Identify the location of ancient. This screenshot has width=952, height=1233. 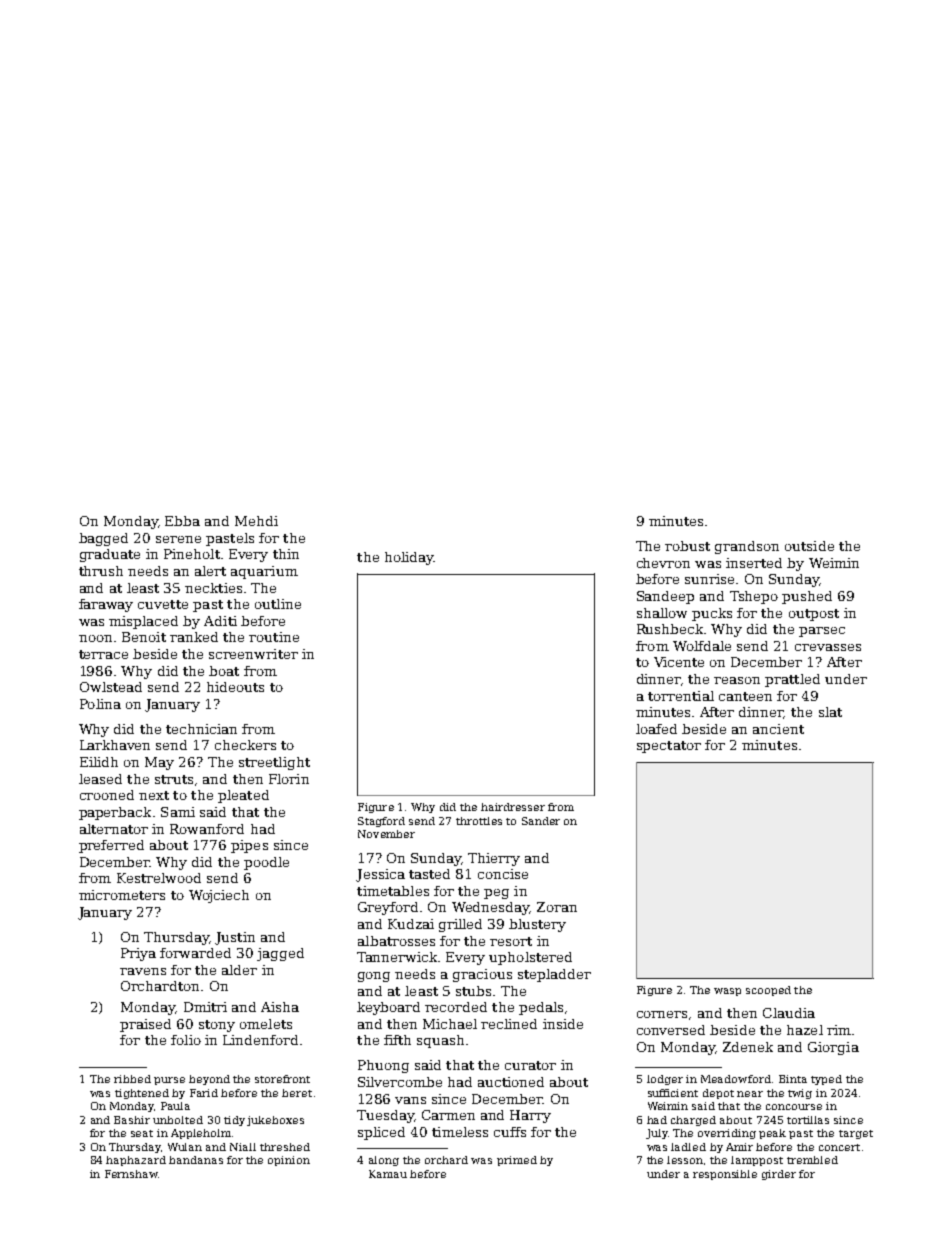
(778, 729).
